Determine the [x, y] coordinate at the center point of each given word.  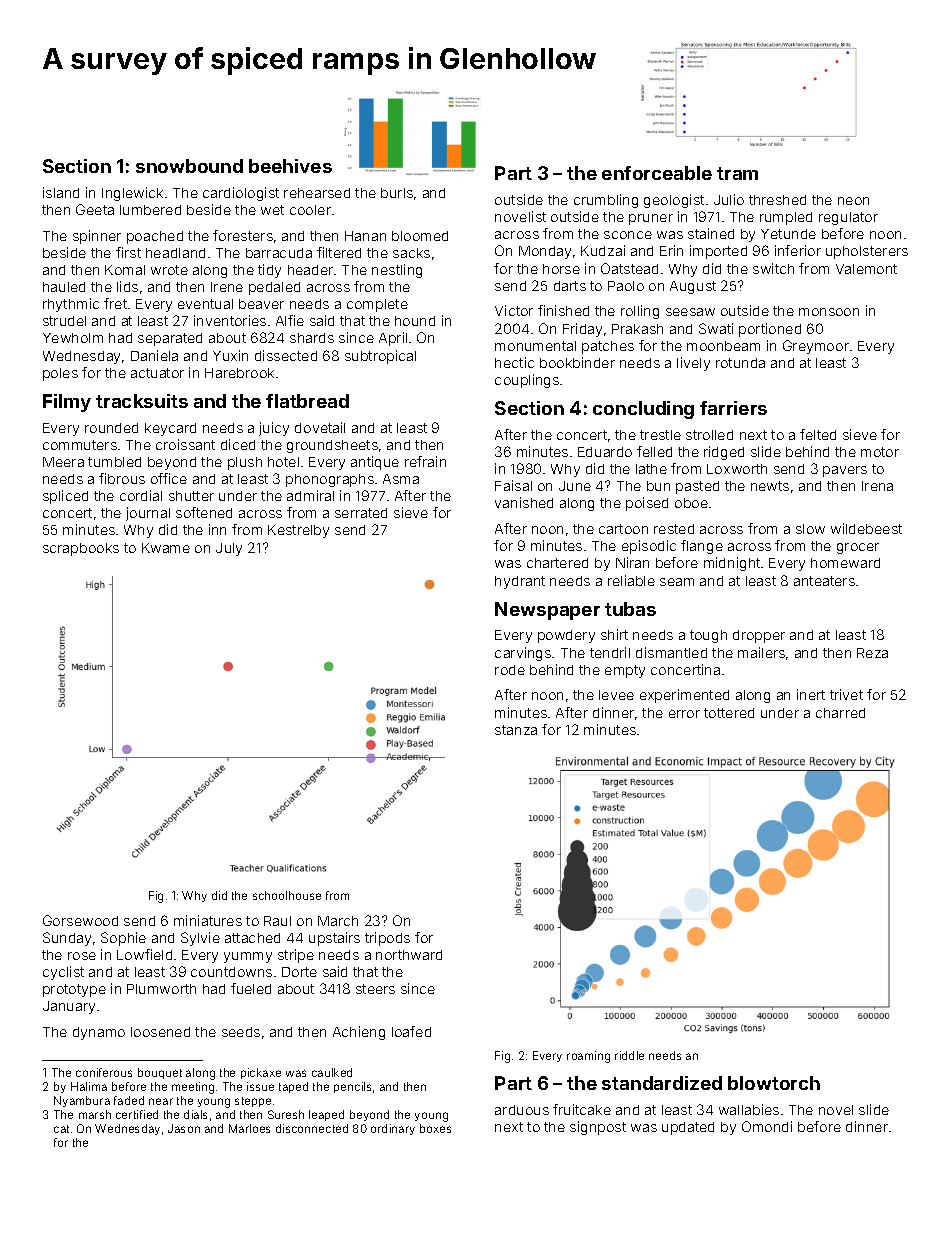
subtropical [380, 357]
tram [737, 173]
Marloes [249, 1128]
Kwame [166, 548]
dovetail [320, 427]
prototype [74, 990]
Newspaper [547, 611]
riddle [629, 1055]
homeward [845, 563]
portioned [770, 330]
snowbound [189, 166]
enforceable [657, 173]
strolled [709, 435]
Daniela [154, 355]
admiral [310, 495]
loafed [411, 1031]
